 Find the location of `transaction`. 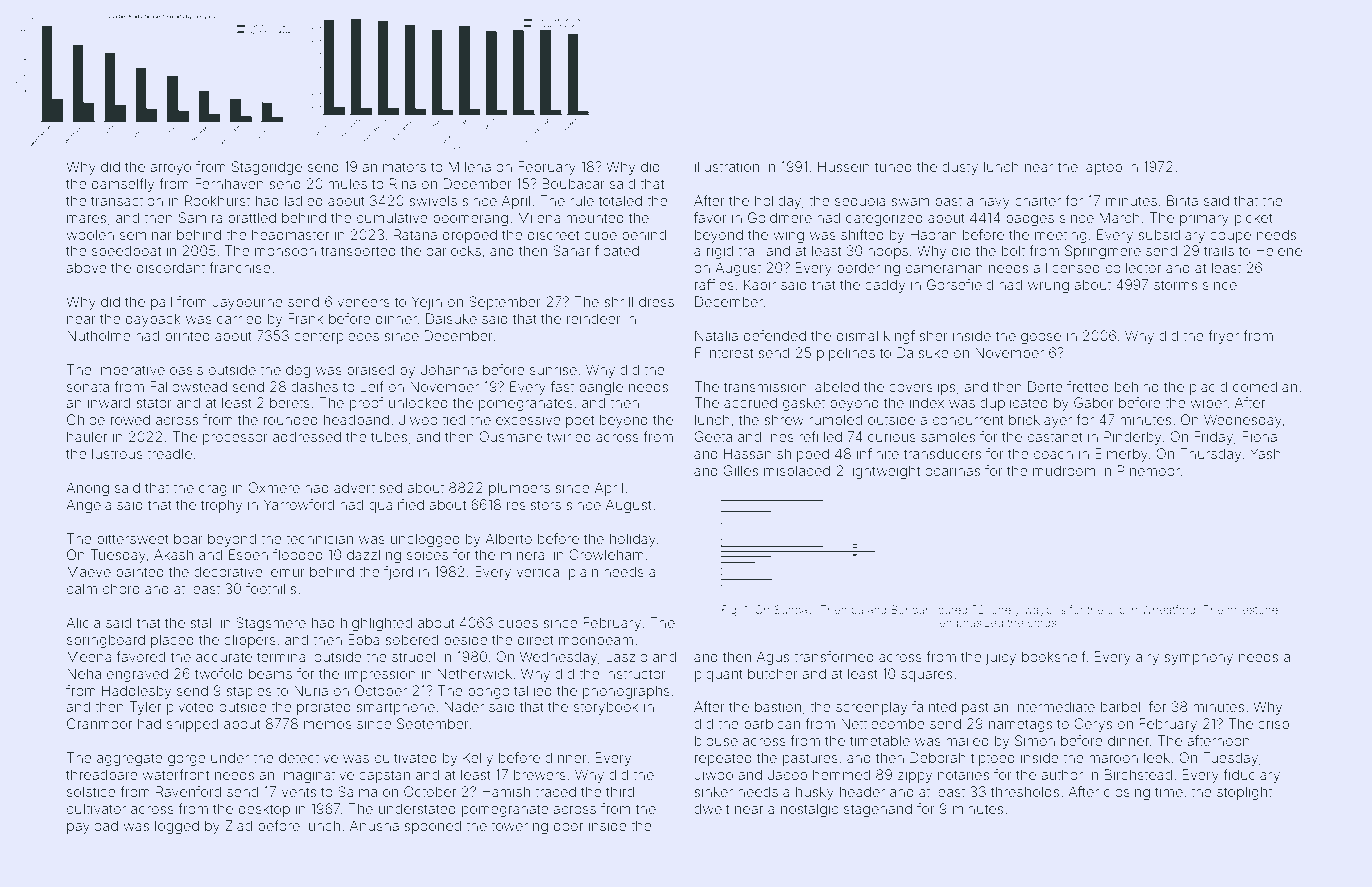

transaction is located at coordinates (127, 200).
